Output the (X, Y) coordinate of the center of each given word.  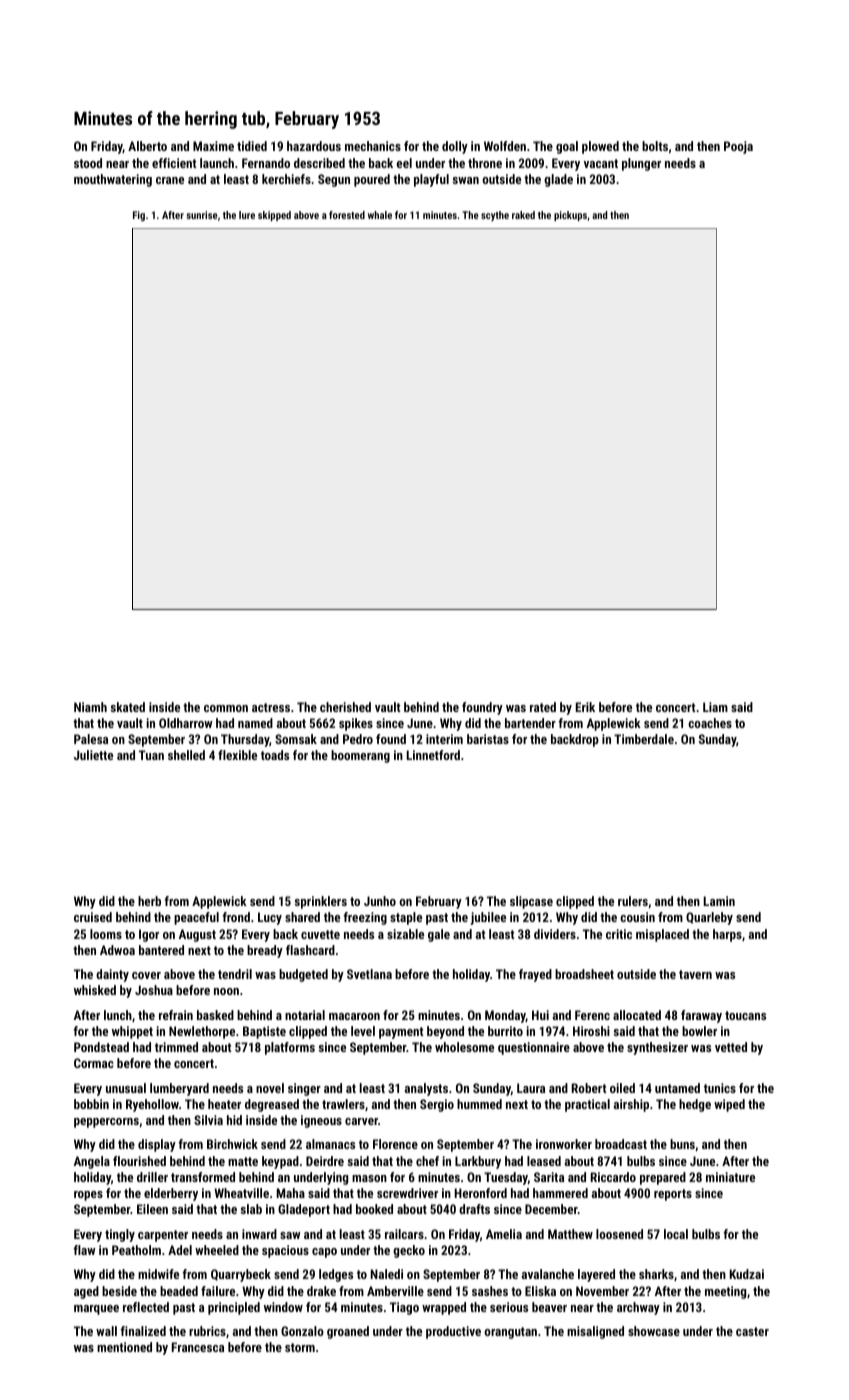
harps (727, 935)
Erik (585, 707)
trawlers (343, 1104)
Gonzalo (302, 1331)
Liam (715, 707)
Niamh (90, 707)
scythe (495, 216)
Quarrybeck (241, 1275)
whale (380, 215)
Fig (139, 216)
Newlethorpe (202, 1032)
